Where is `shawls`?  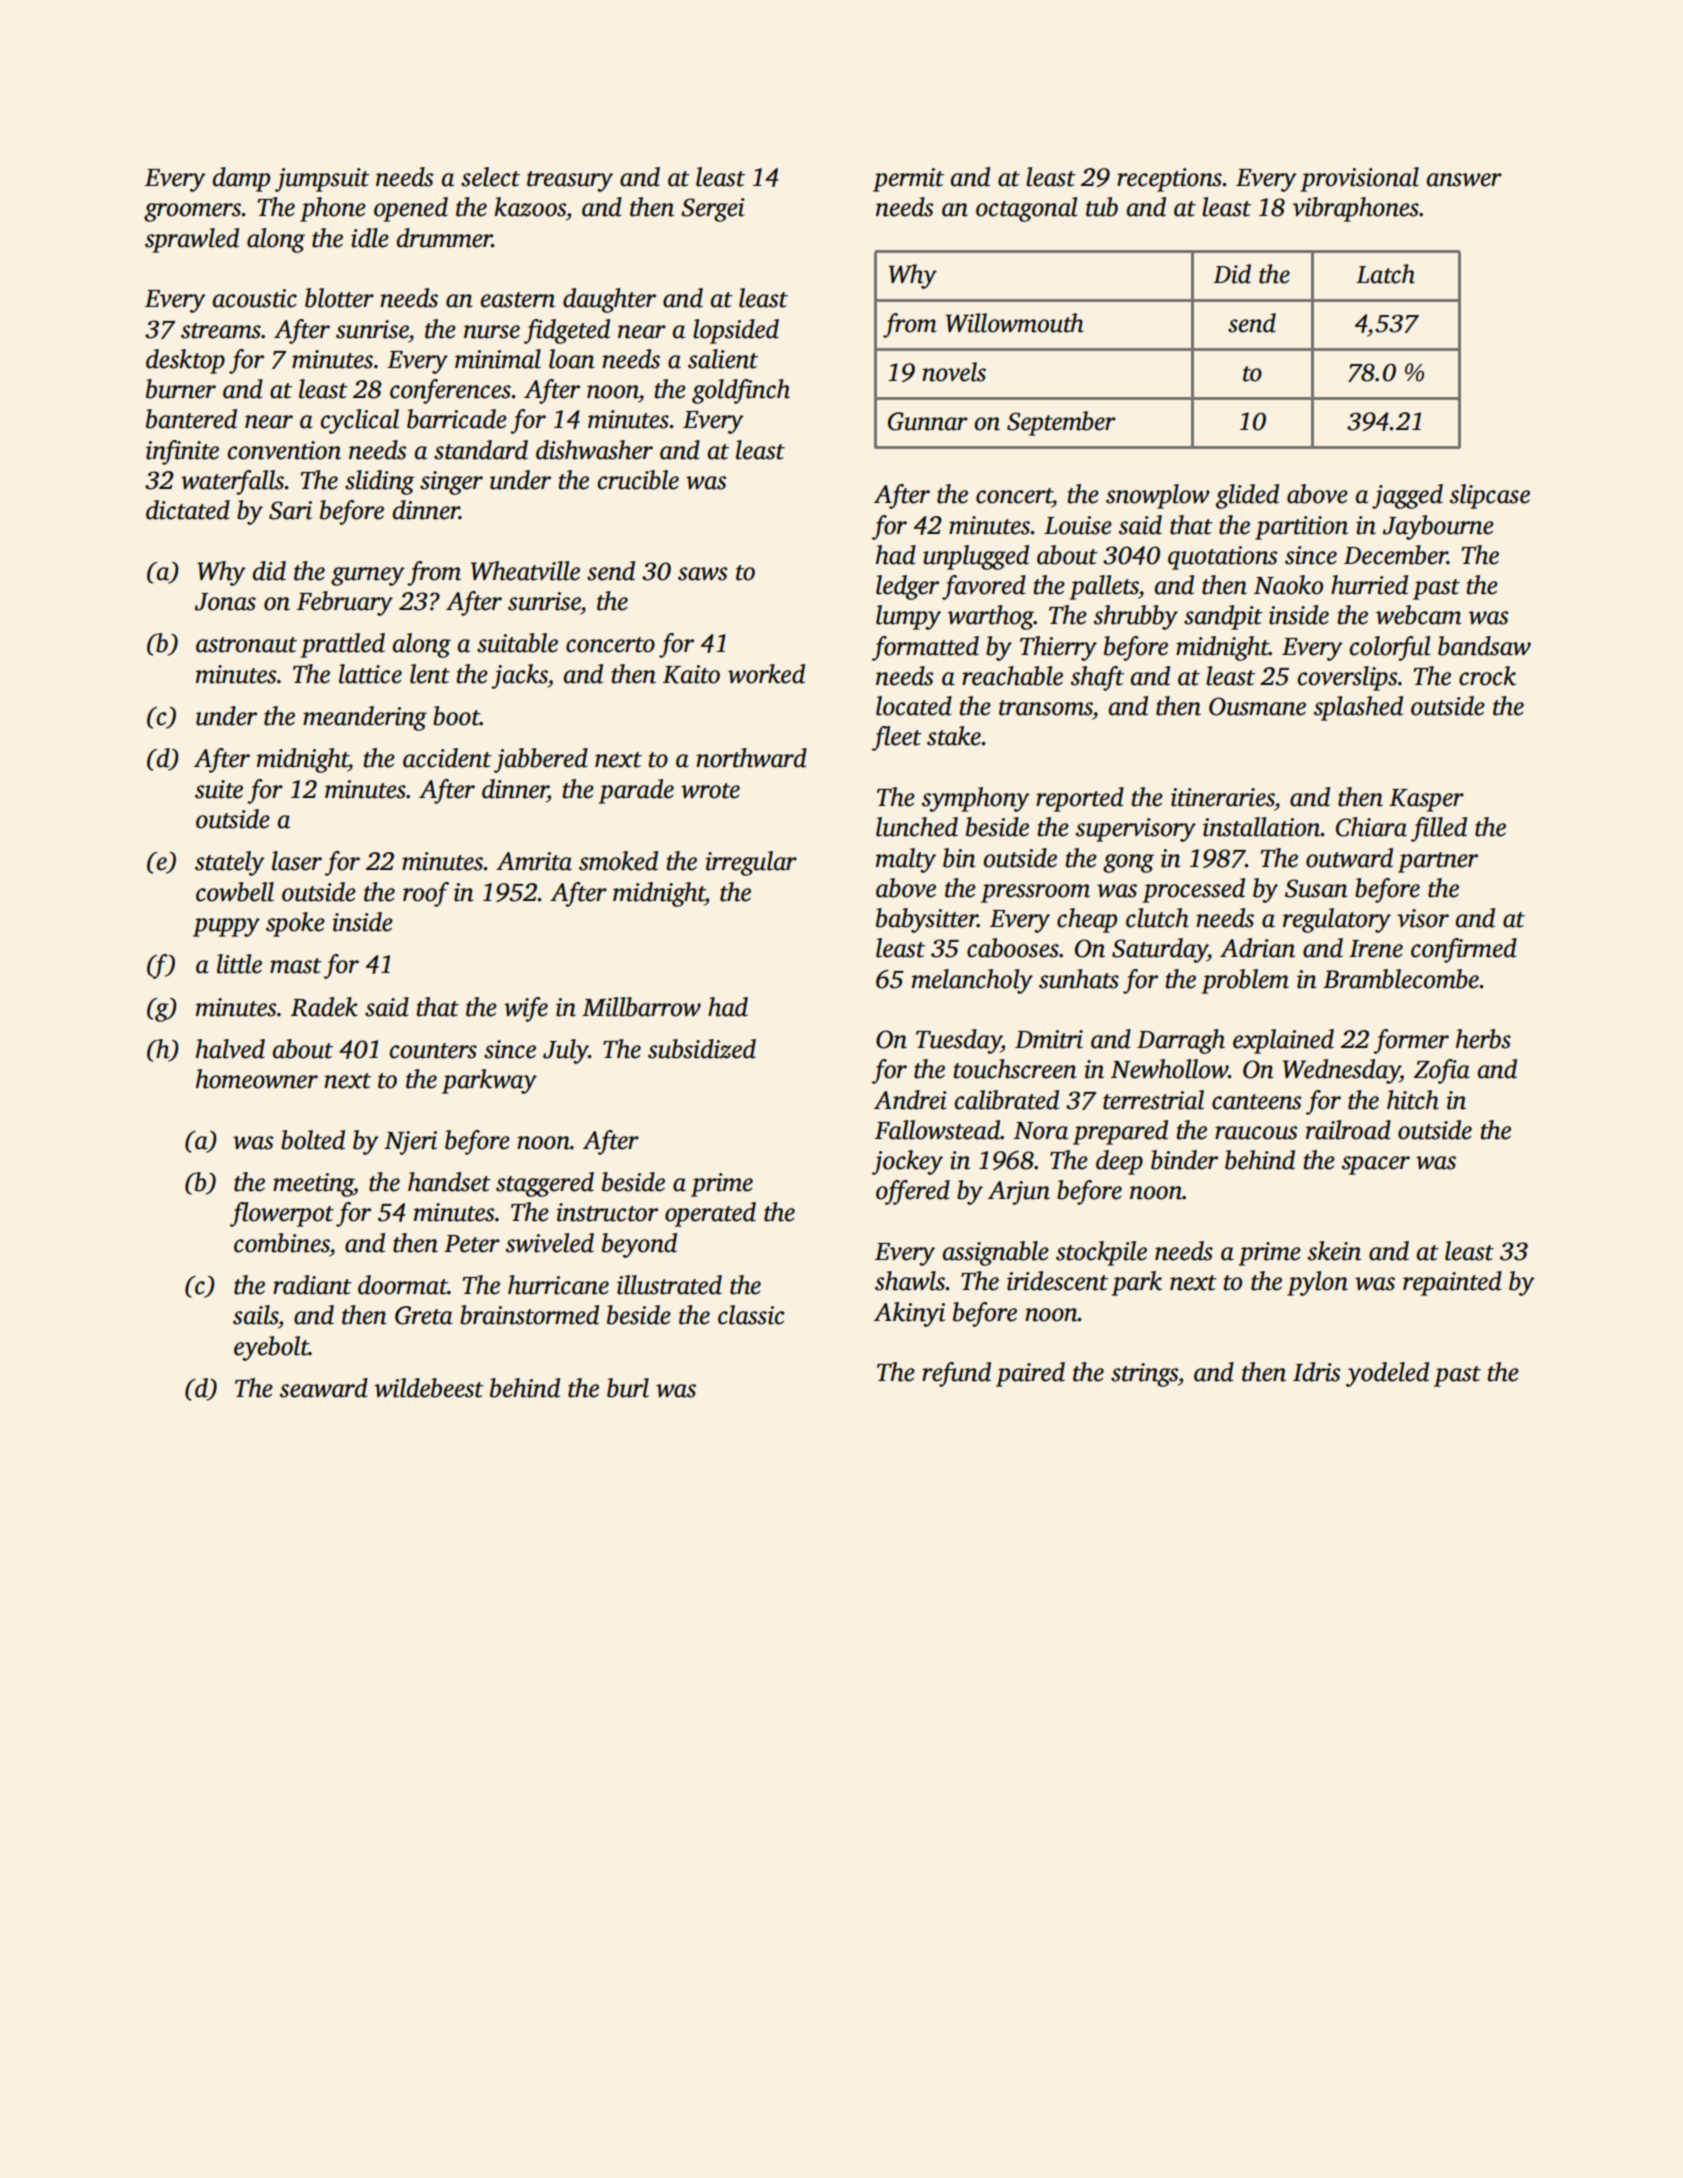 shawls is located at coordinates (910, 1281).
